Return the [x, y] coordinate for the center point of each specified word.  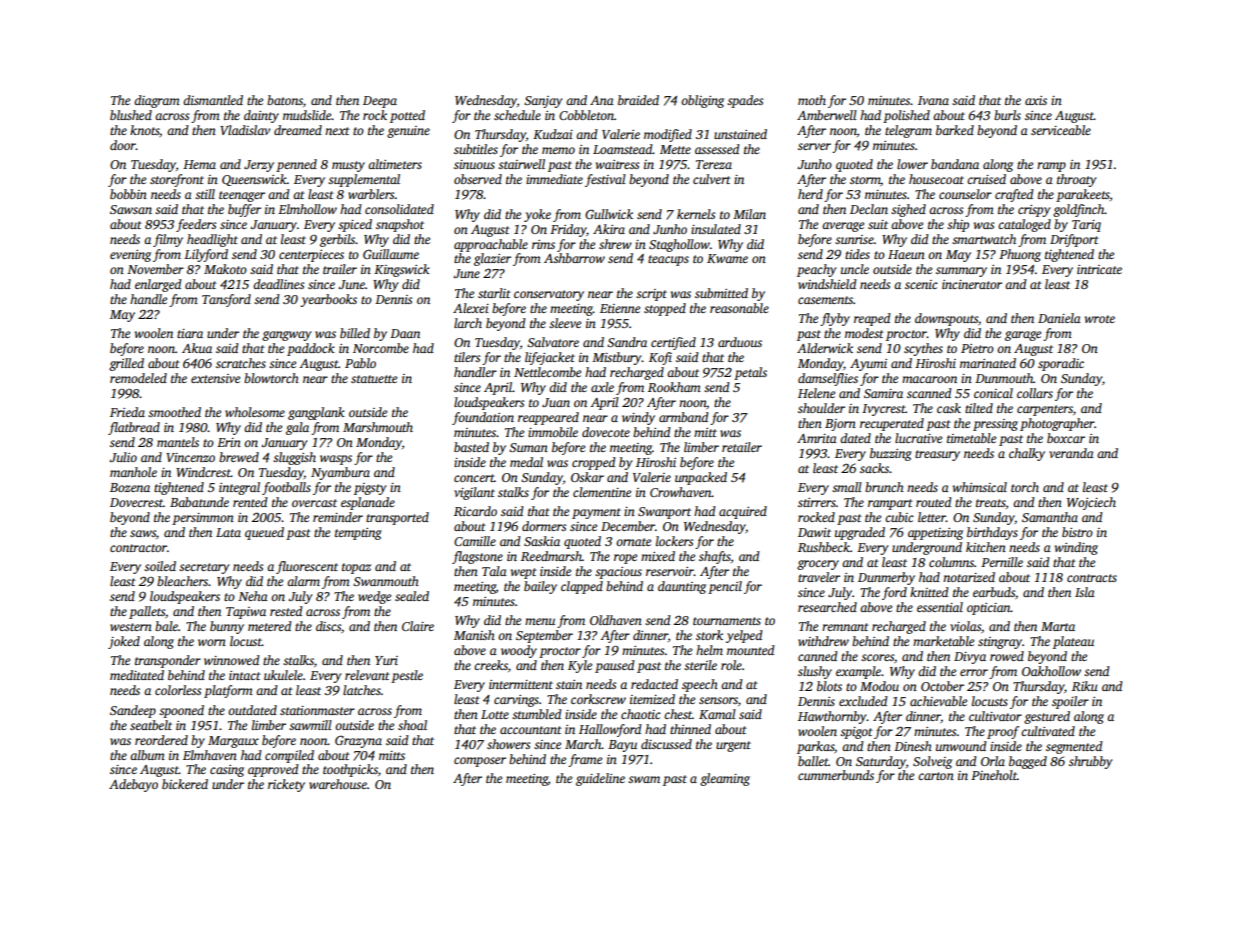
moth [812, 100]
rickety [286, 785]
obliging [702, 101]
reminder [338, 517]
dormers [544, 526]
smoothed [174, 412]
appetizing [935, 534]
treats [991, 503]
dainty [261, 116]
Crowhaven [681, 492]
